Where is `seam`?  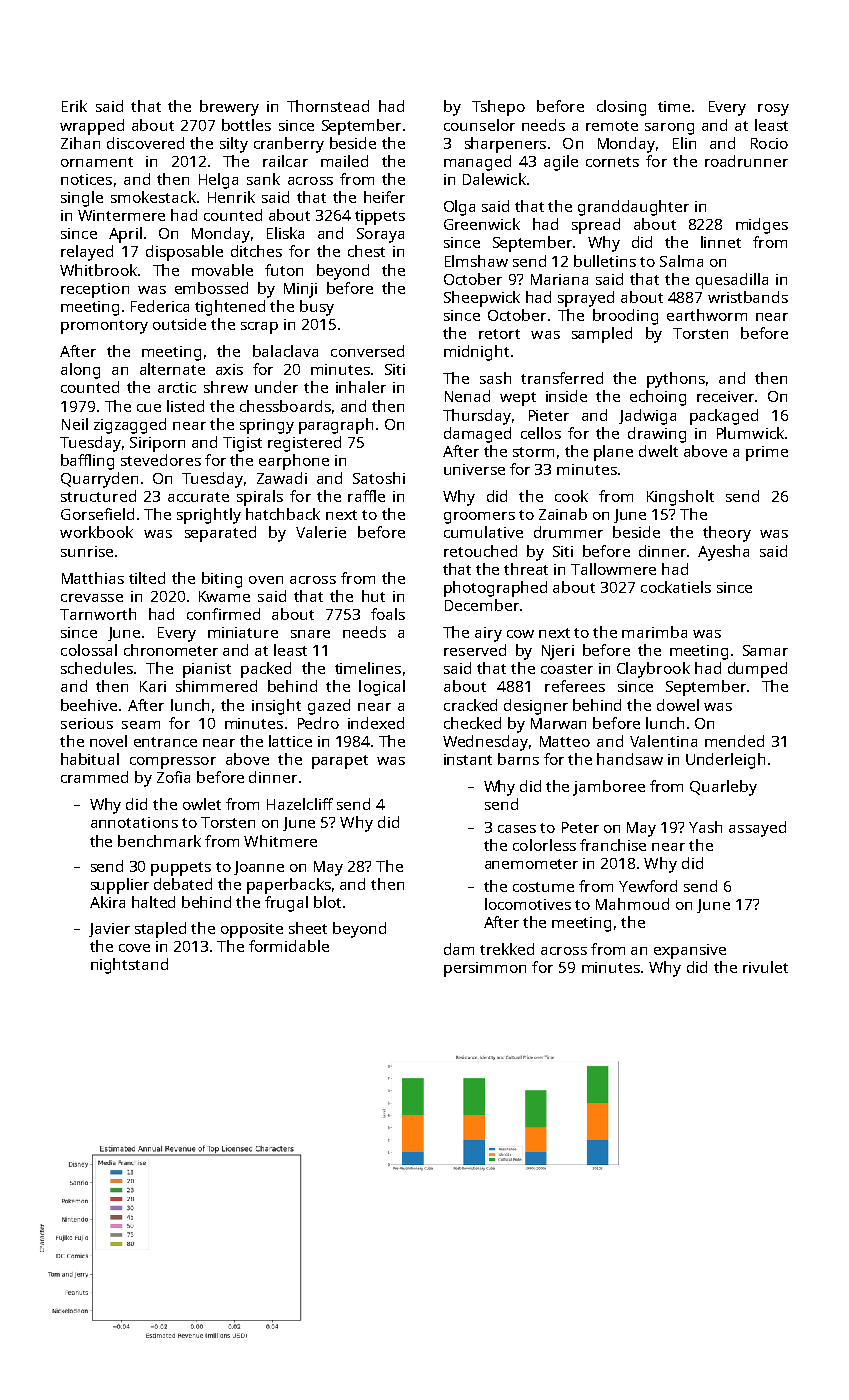
seam is located at coordinates (141, 725).
